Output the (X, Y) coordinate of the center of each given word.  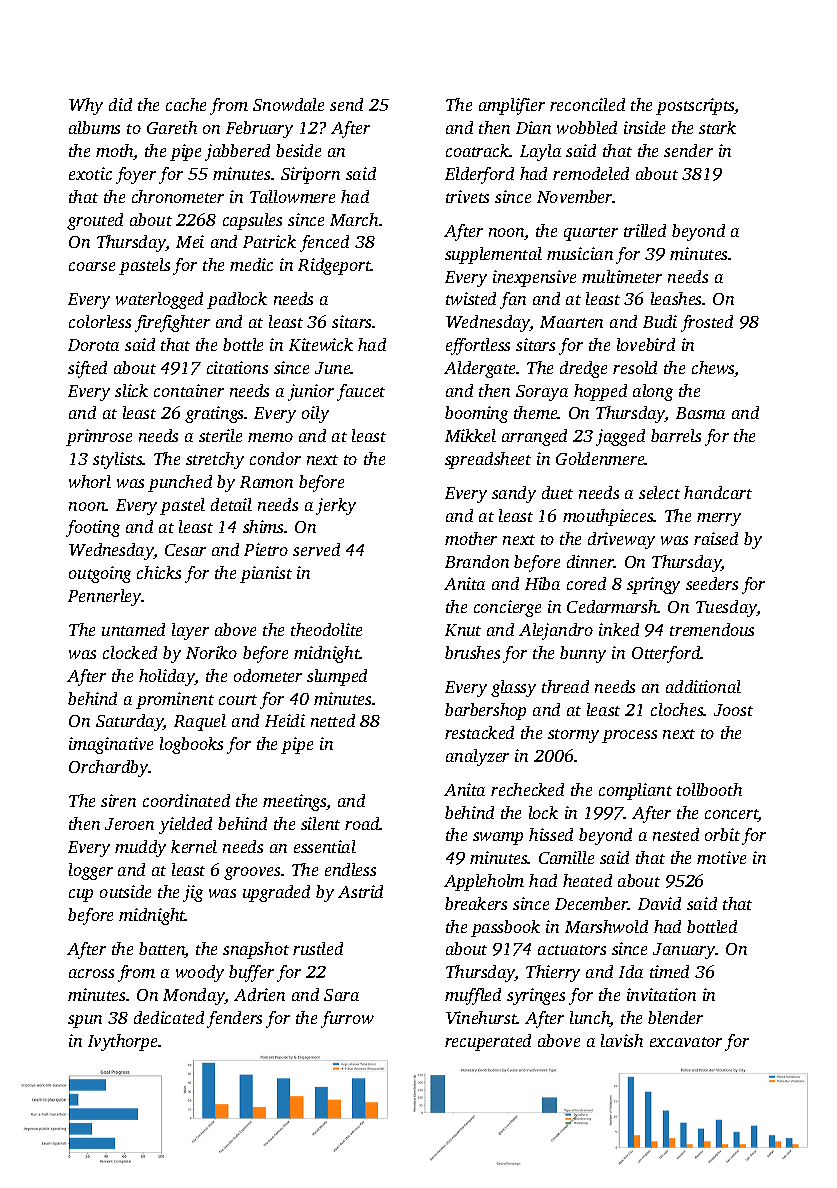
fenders (234, 1019)
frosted (707, 323)
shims (263, 526)
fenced (324, 243)
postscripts (695, 106)
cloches (677, 709)
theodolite (326, 629)
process (629, 736)
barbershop (485, 711)
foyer (136, 175)
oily (315, 414)
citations (237, 367)
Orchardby (109, 768)
